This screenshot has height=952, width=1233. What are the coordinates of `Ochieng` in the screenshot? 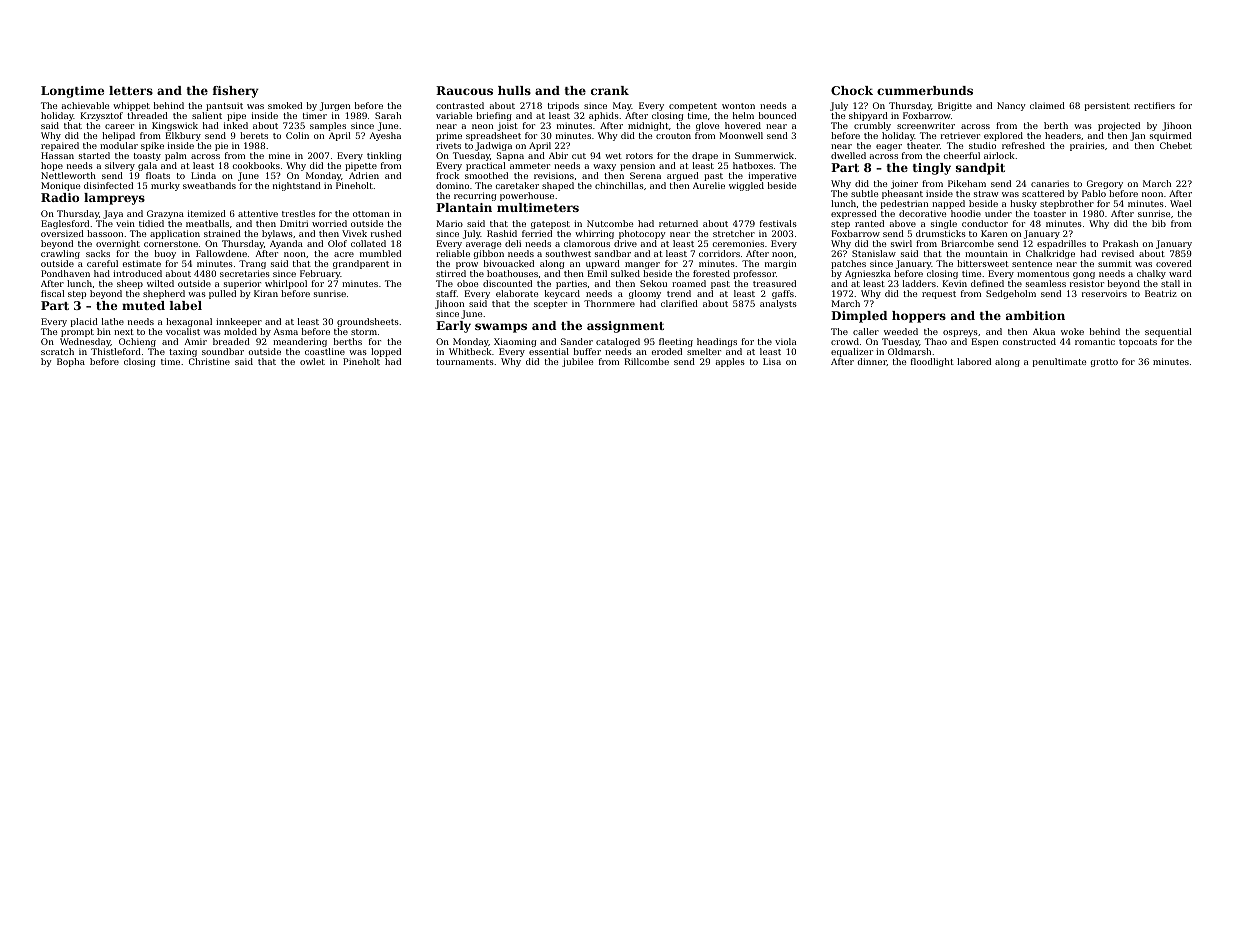 It's located at (137, 342).
